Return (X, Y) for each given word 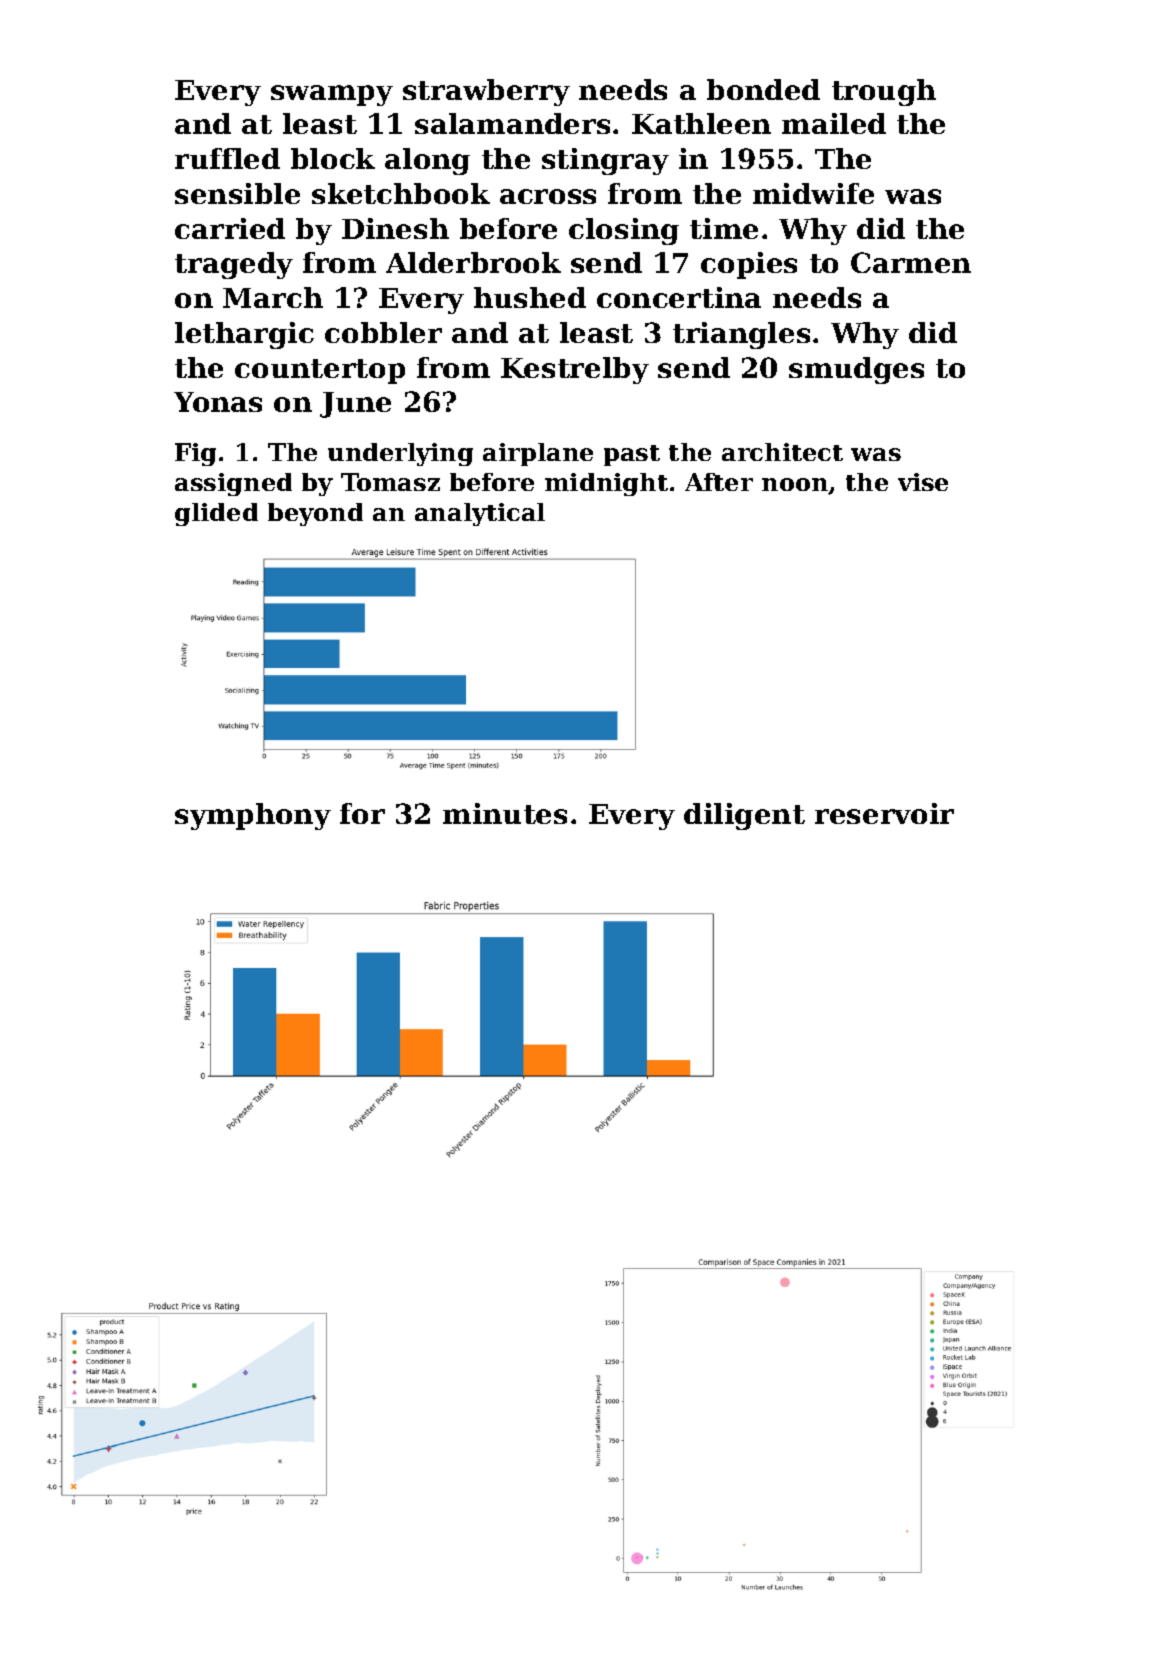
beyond (315, 514)
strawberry (486, 92)
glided (216, 514)
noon (795, 486)
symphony (253, 816)
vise (923, 482)
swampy (332, 95)
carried (230, 228)
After (719, 482)
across (548, 196)
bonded (763, 89)
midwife (813, 193)
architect (782, 452)
